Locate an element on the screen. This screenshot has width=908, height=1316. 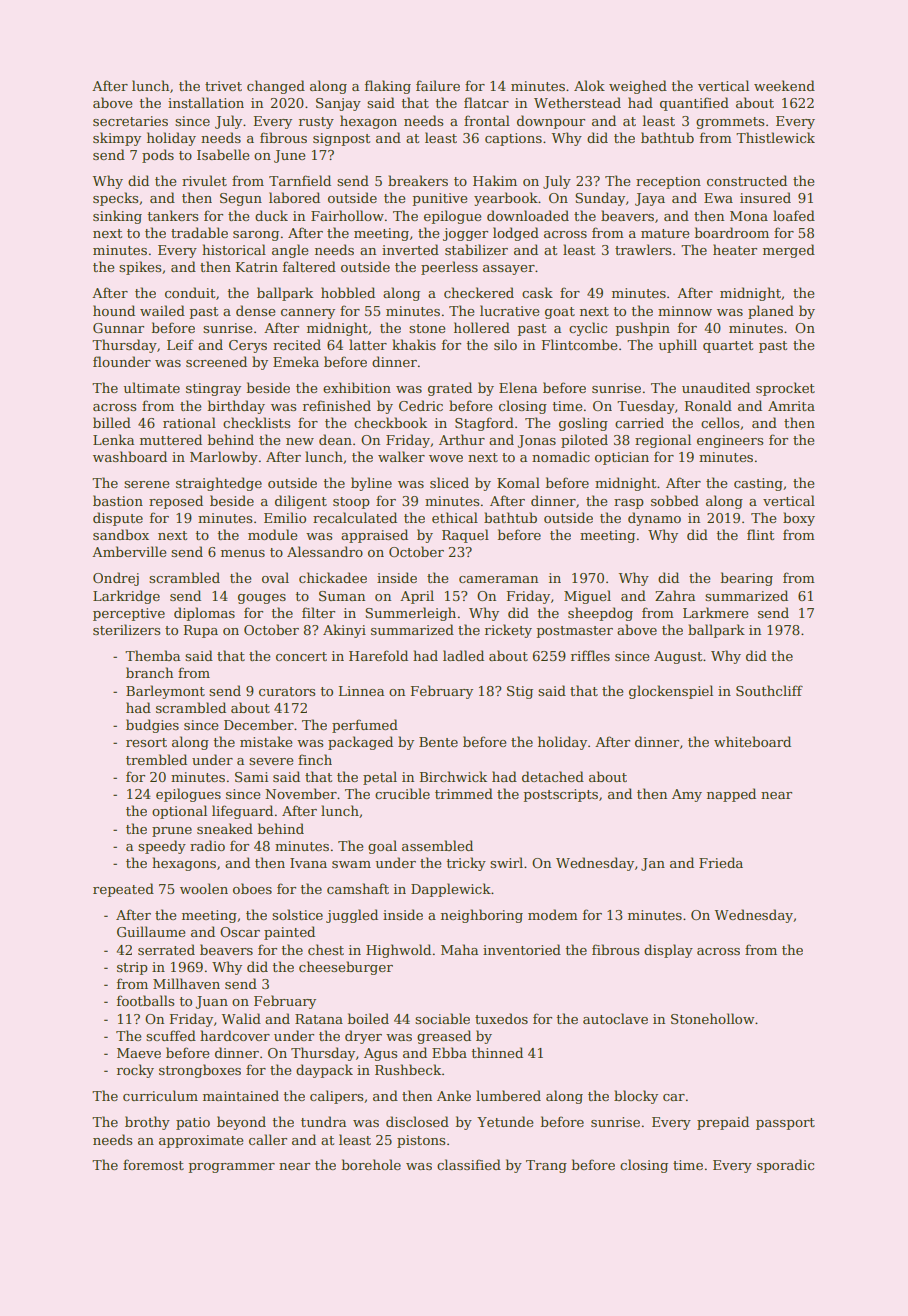
swirl is located at coordinates (506, 862).
